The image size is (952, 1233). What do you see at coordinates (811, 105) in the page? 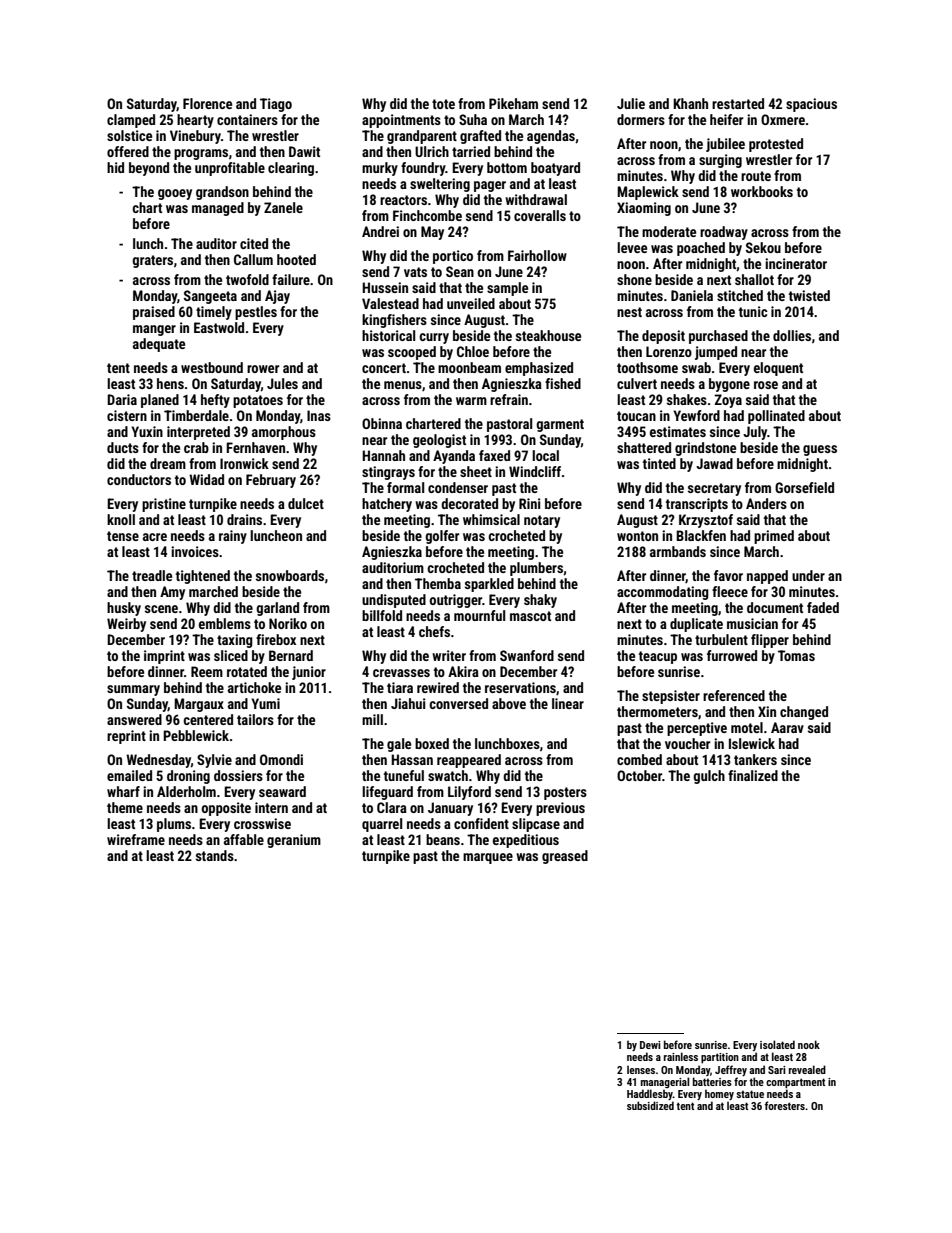
I see `spacious` at bounding box center [811, 105].
